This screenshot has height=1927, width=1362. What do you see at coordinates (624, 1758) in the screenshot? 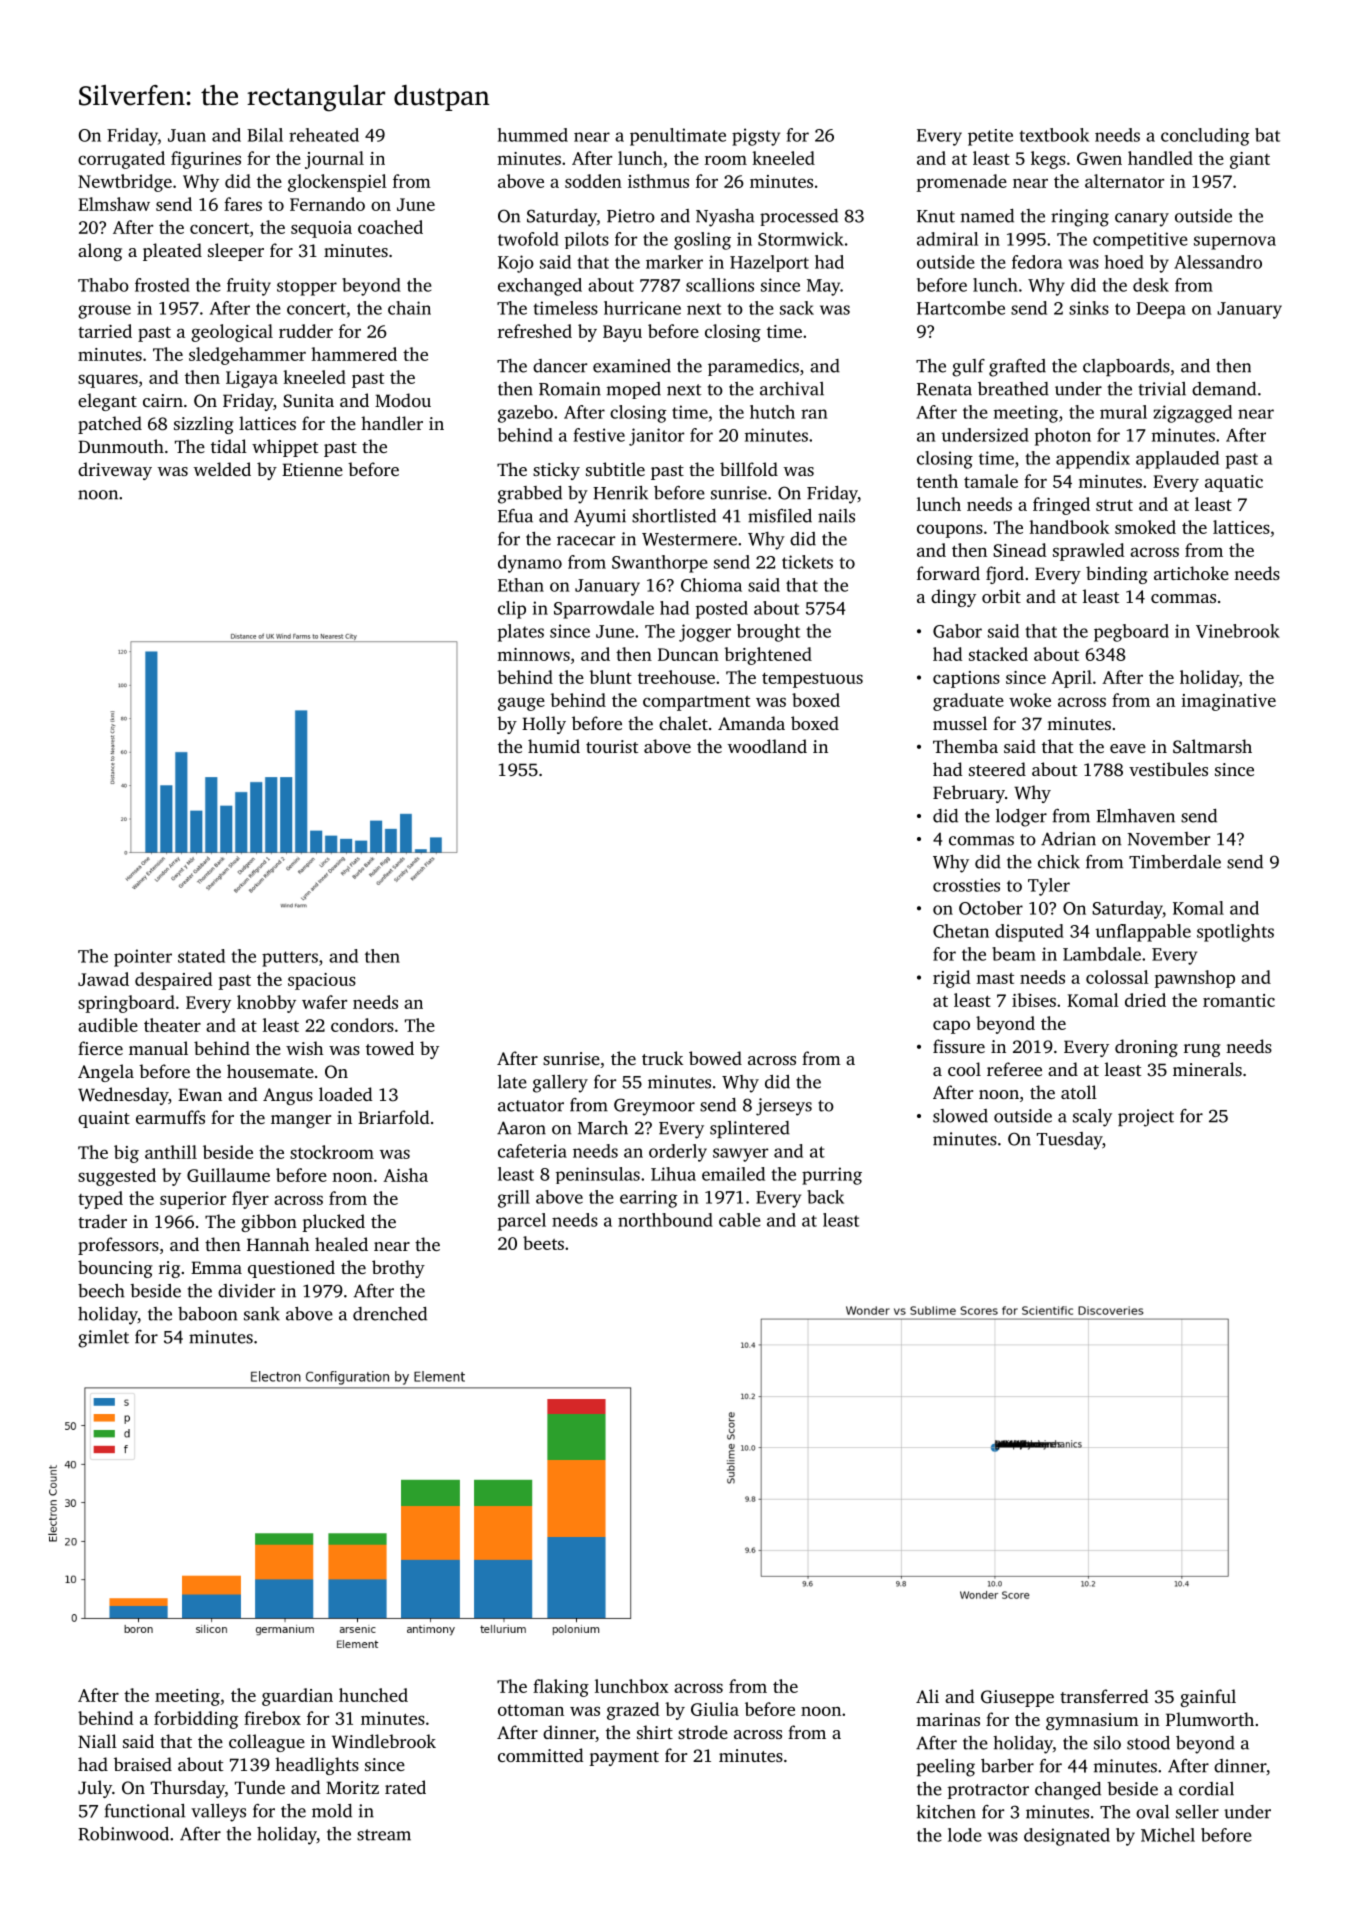
I see `payment` at bounding box center [624, 1758].
